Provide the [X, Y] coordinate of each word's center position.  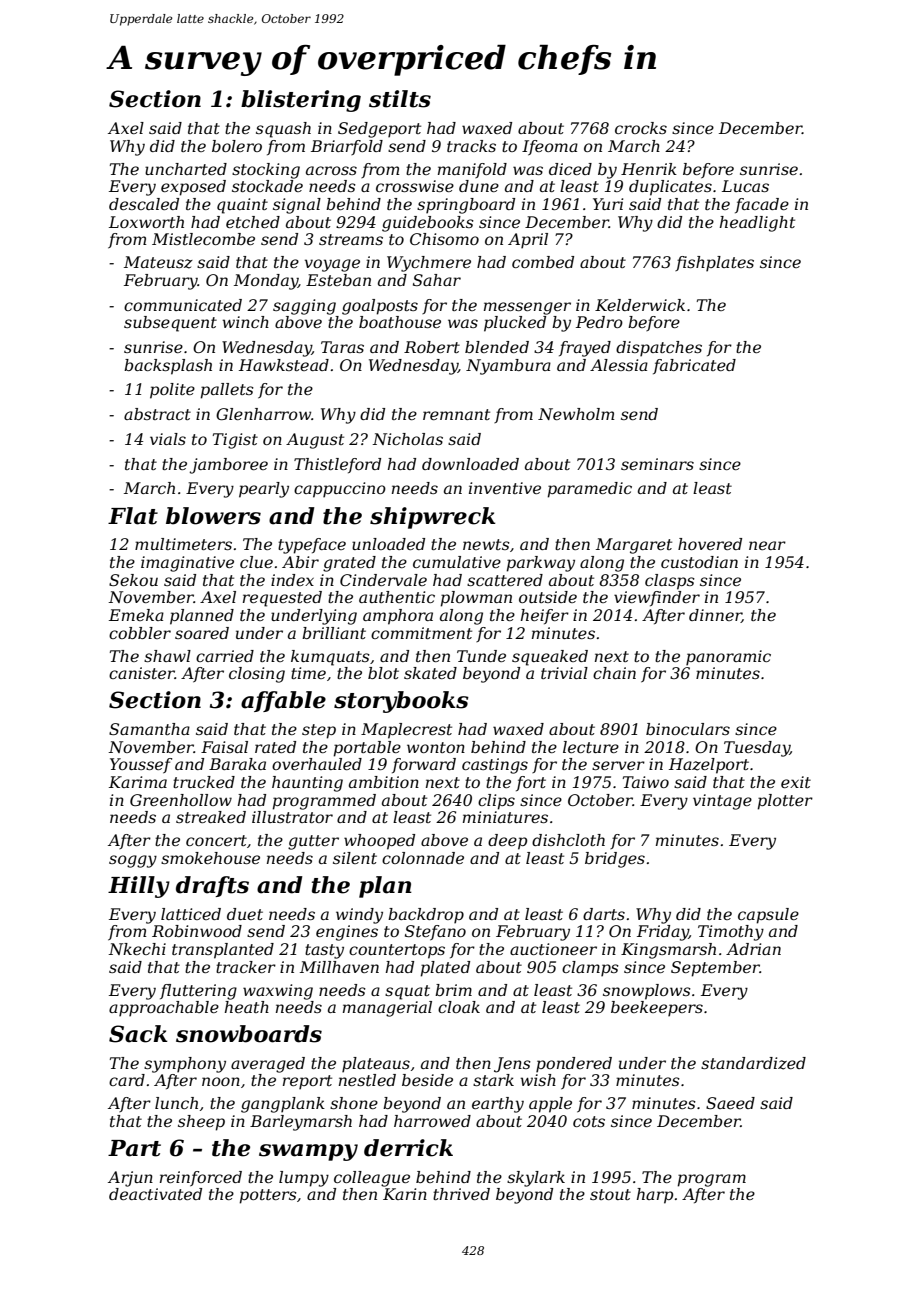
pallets [227, 391]
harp [655, 1196]
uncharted [186, 169]
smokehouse [210, 858]
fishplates [714, 264]
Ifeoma [550, 147]
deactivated [155, 1194]
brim [453, 990]
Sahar [437, 280]
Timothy [731, 933]
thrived [461, 1194]
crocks [641, 128]
